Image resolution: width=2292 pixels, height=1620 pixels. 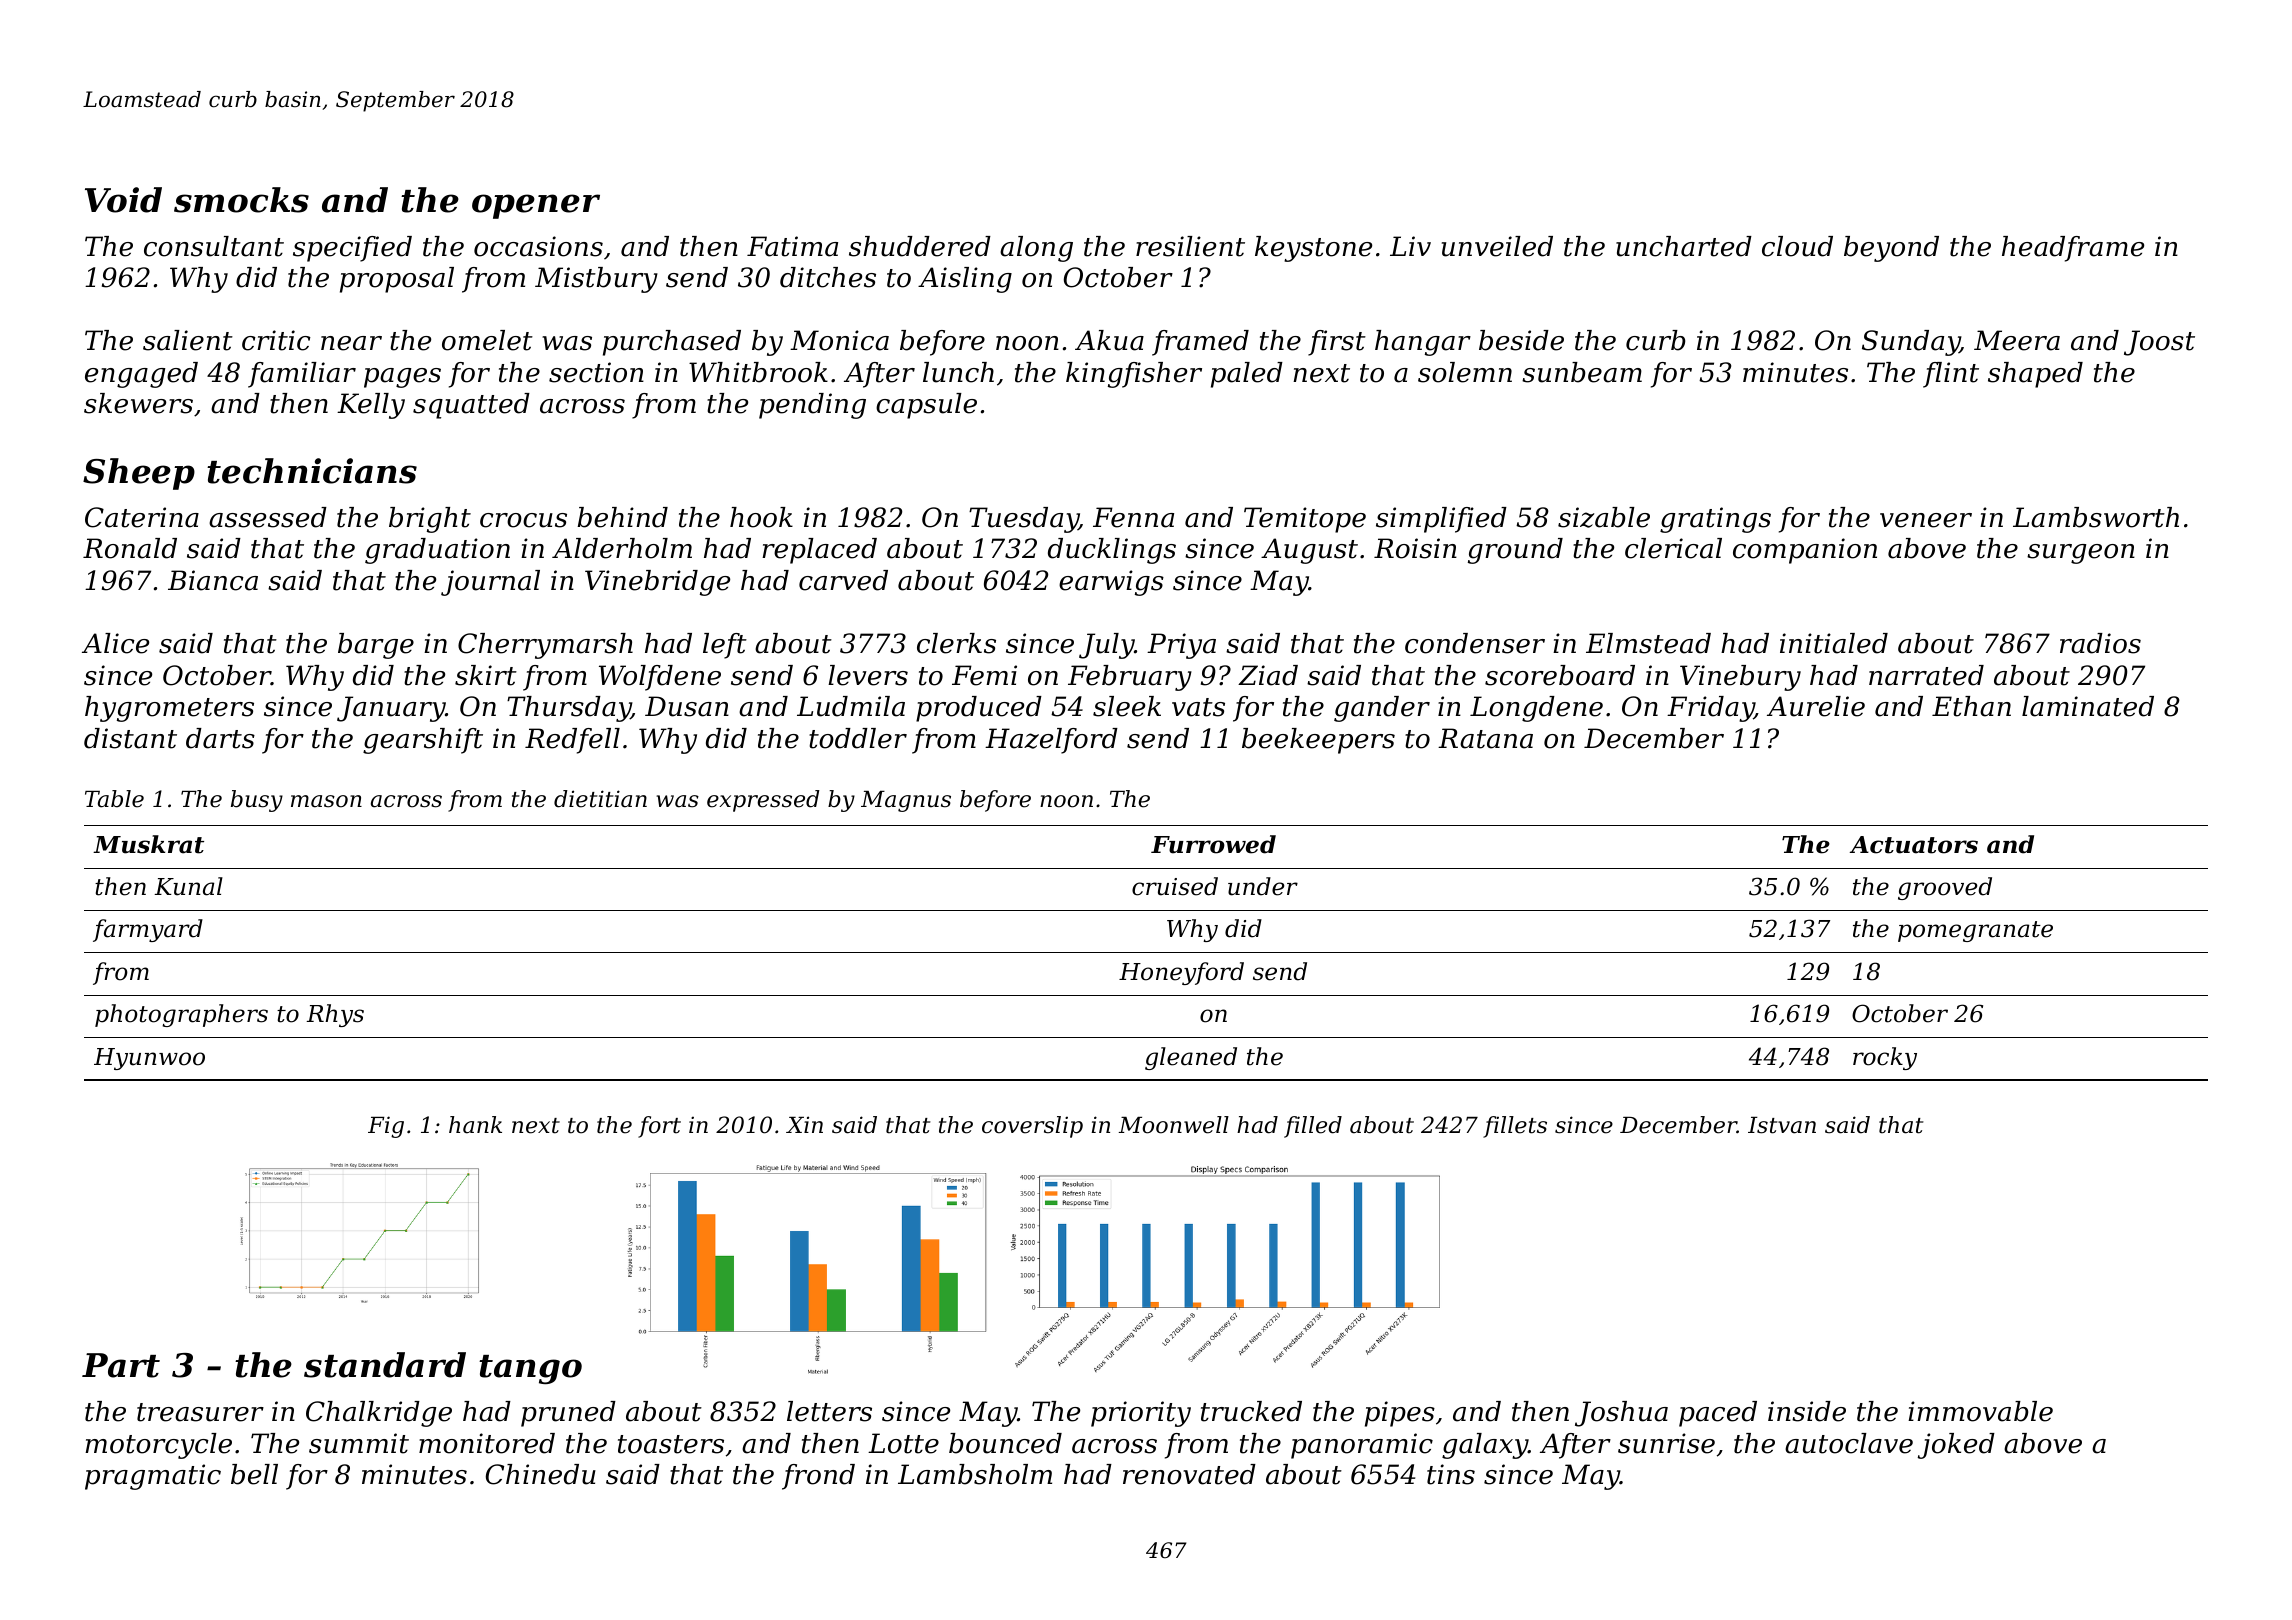 I want to click on Actuators, so click(x=1914, y=845).
